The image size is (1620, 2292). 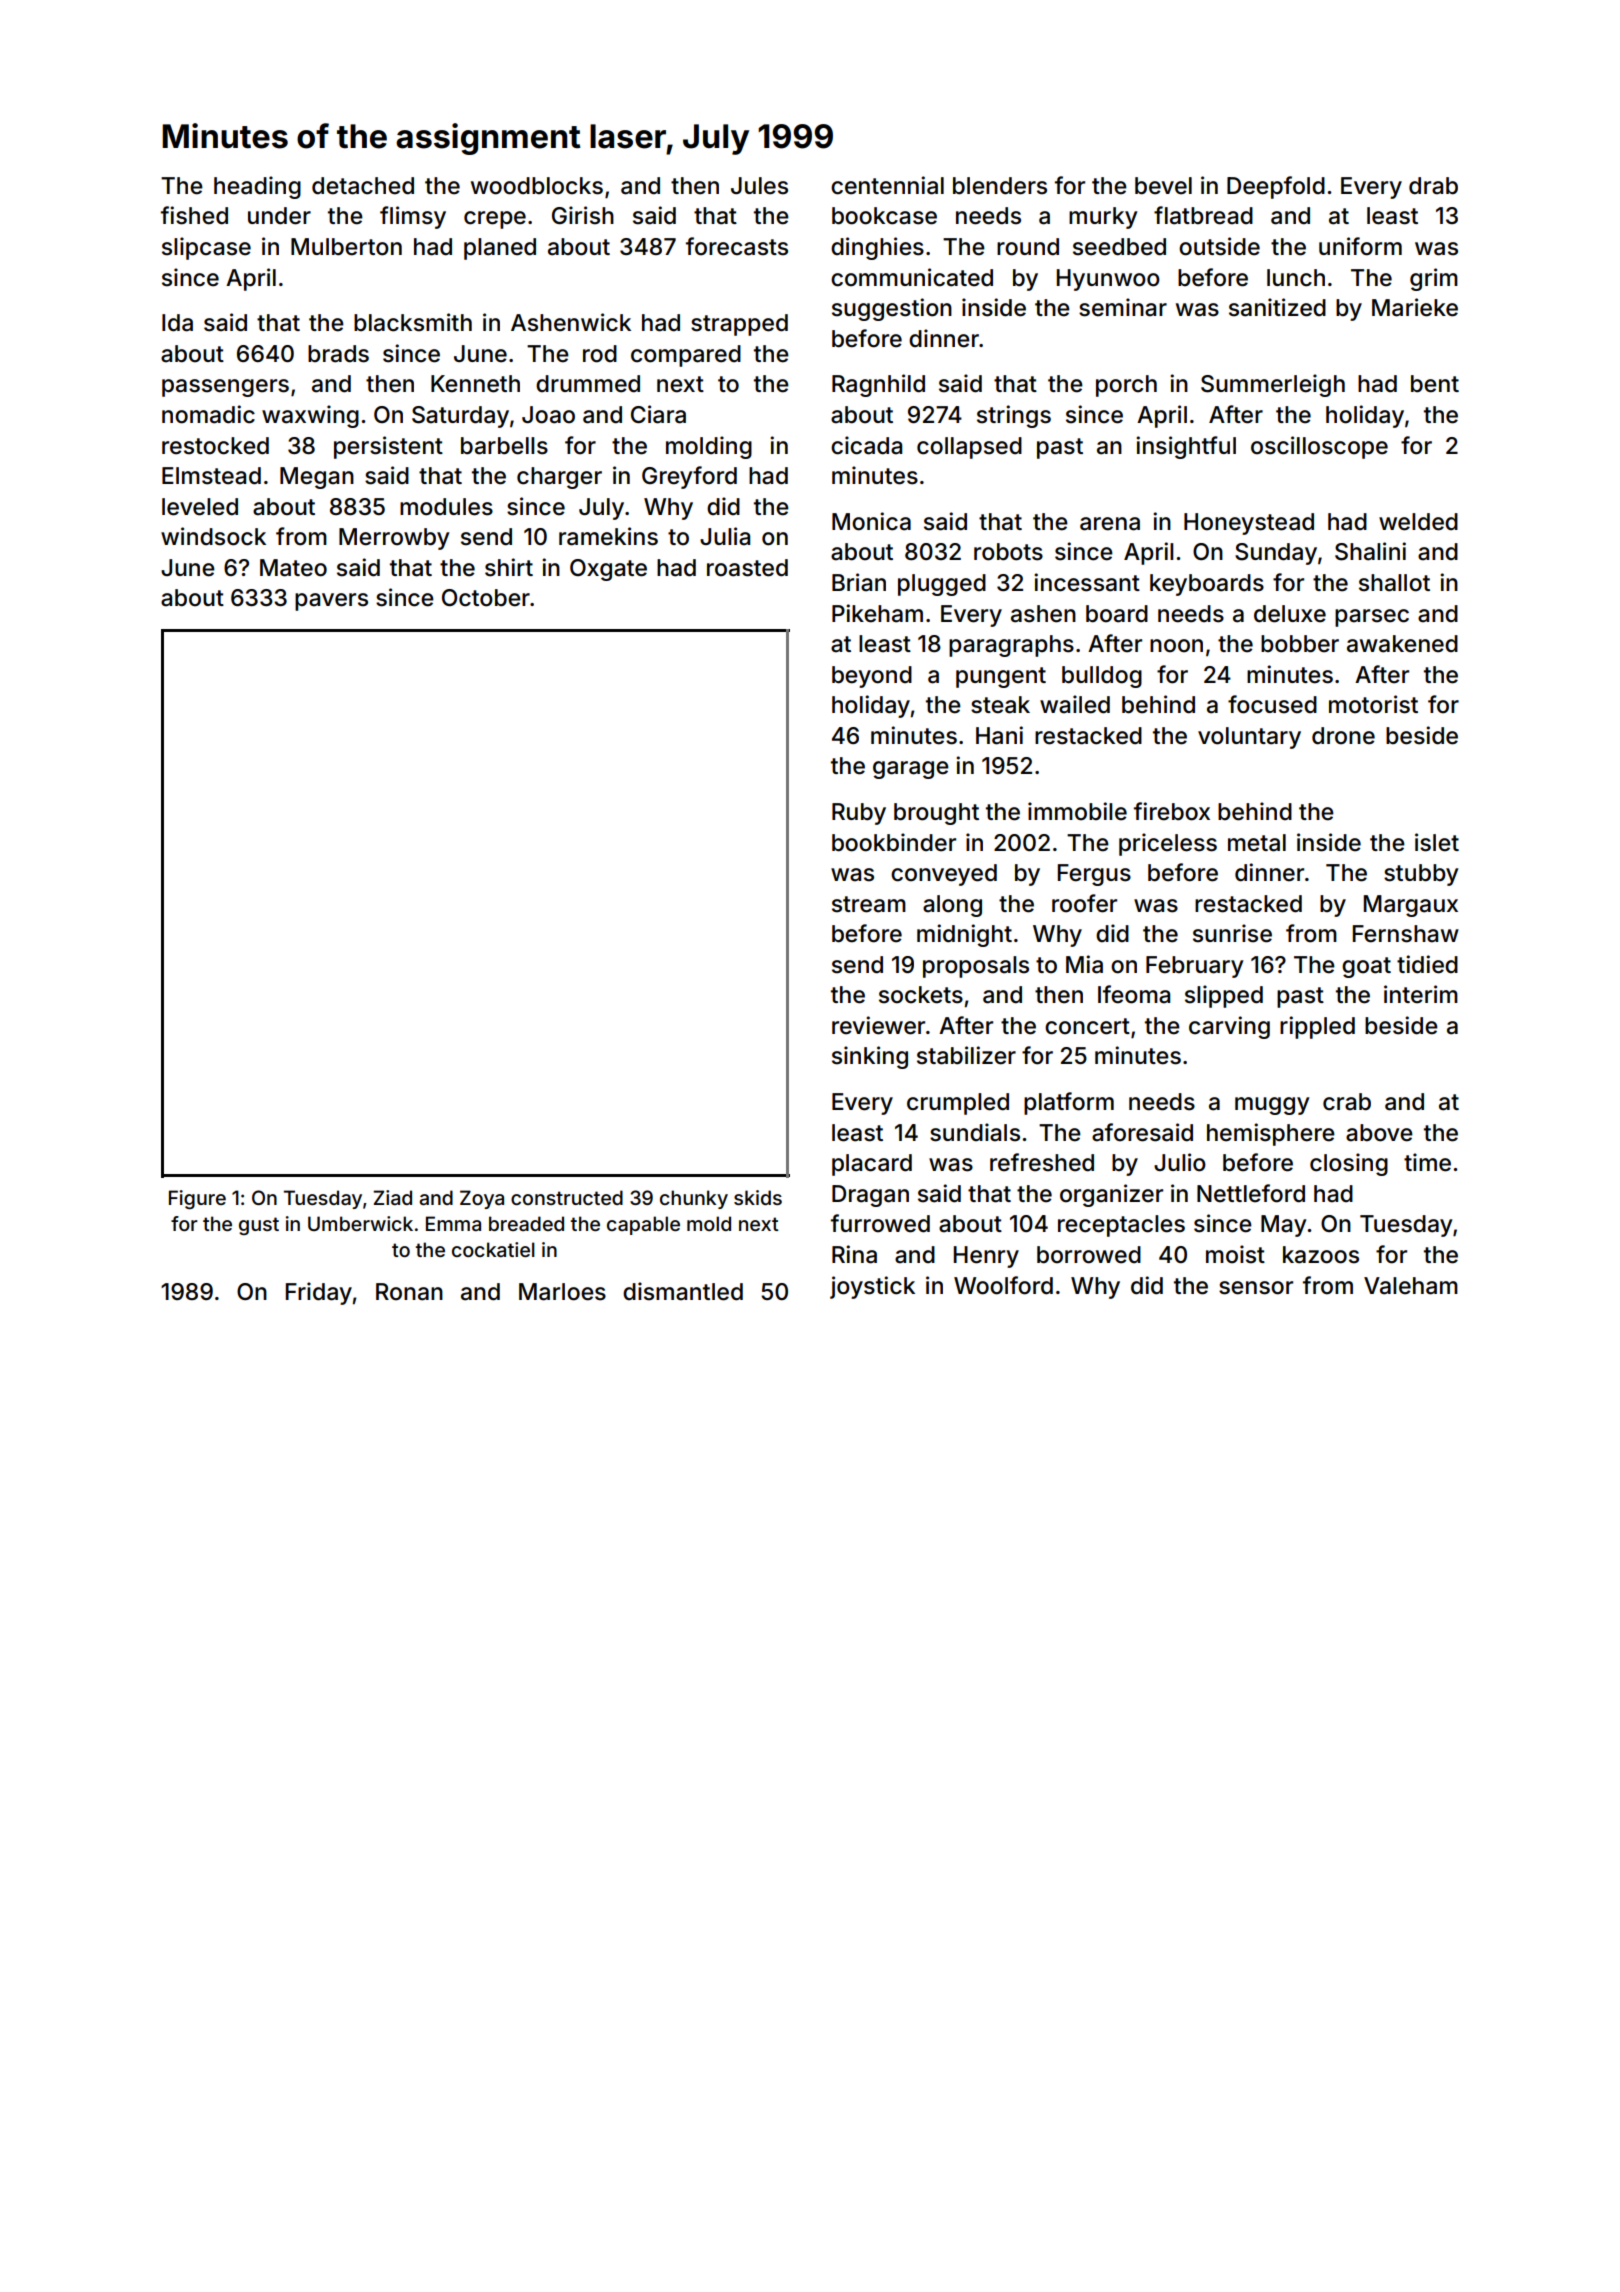 What do you see at coordinates (1126, 386) in the document?
I see `porch` at bounding box center [1126, 386].
